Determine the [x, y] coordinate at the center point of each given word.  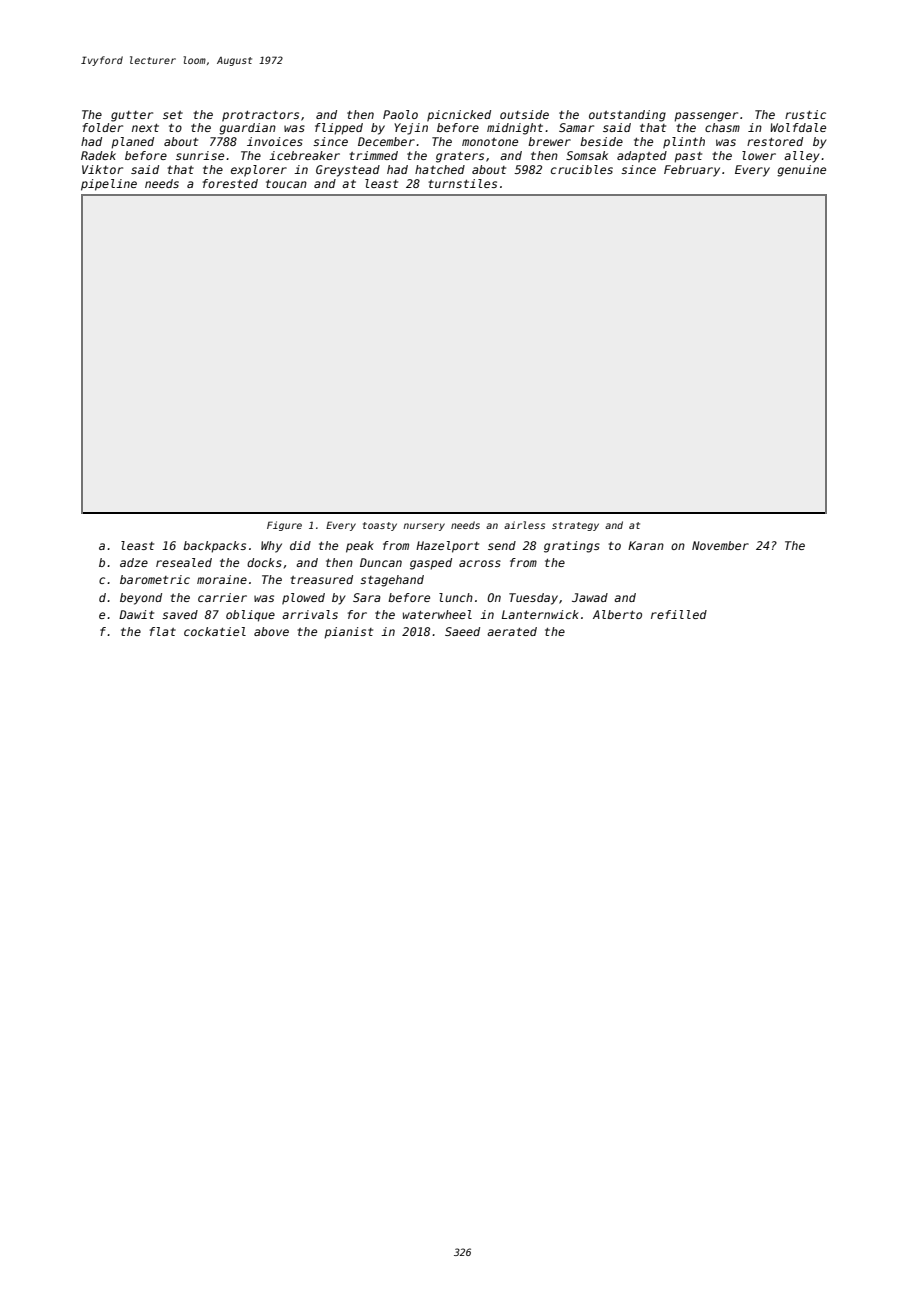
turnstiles [462, 183]
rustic [805, 114]
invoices [275, 141]
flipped [339, 129]
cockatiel [215, 631]
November [720, 545]
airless [524, 525]
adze [134, 562]
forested [230, 183]
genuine [801, 171]
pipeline [109, 185]
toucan [286, 184]
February [692, 171]
